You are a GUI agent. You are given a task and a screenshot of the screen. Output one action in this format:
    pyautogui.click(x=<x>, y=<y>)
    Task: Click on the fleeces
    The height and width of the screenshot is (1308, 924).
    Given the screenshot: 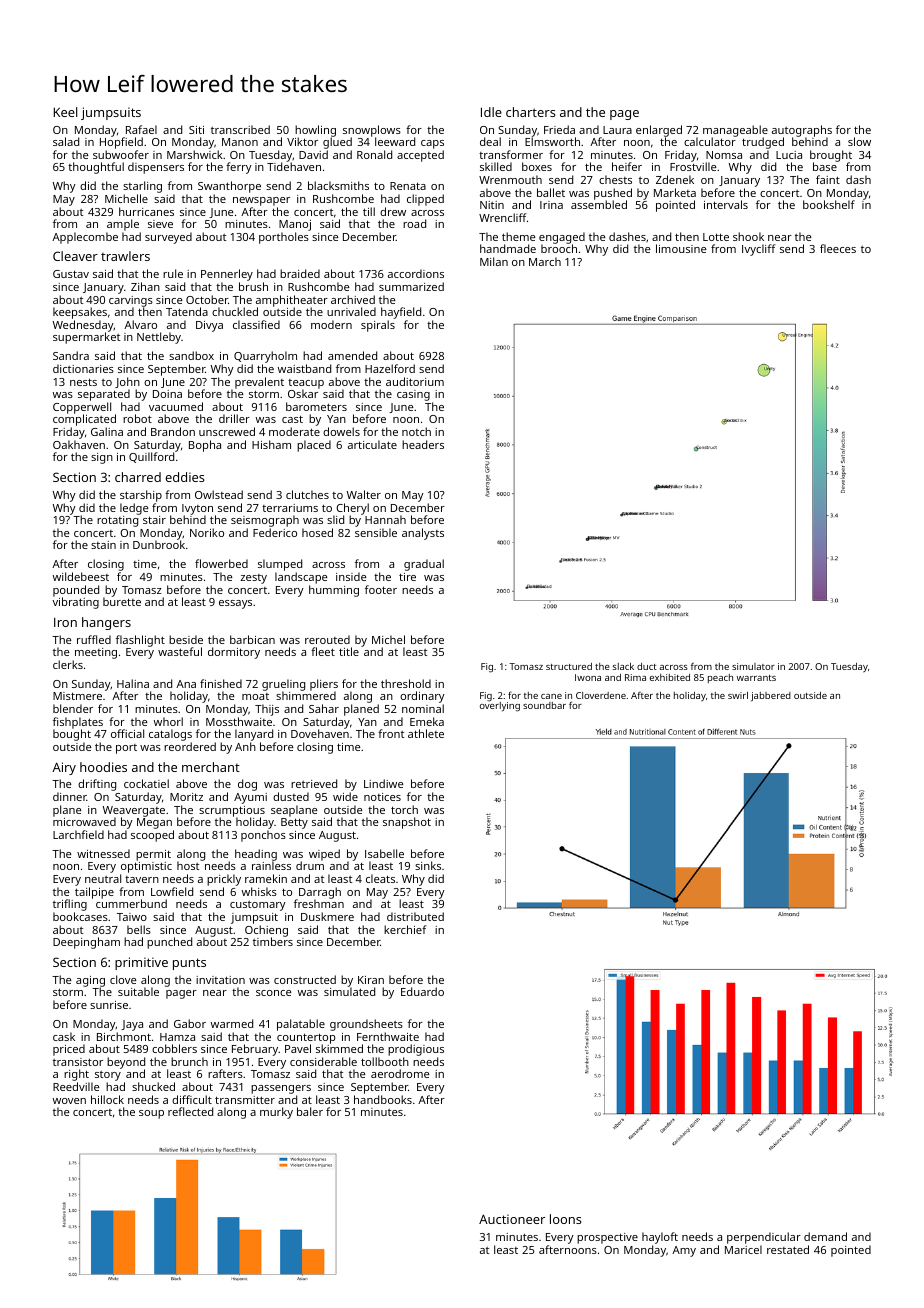 What is the action you would take?
    pyautogui.click(x=838, y=248)
